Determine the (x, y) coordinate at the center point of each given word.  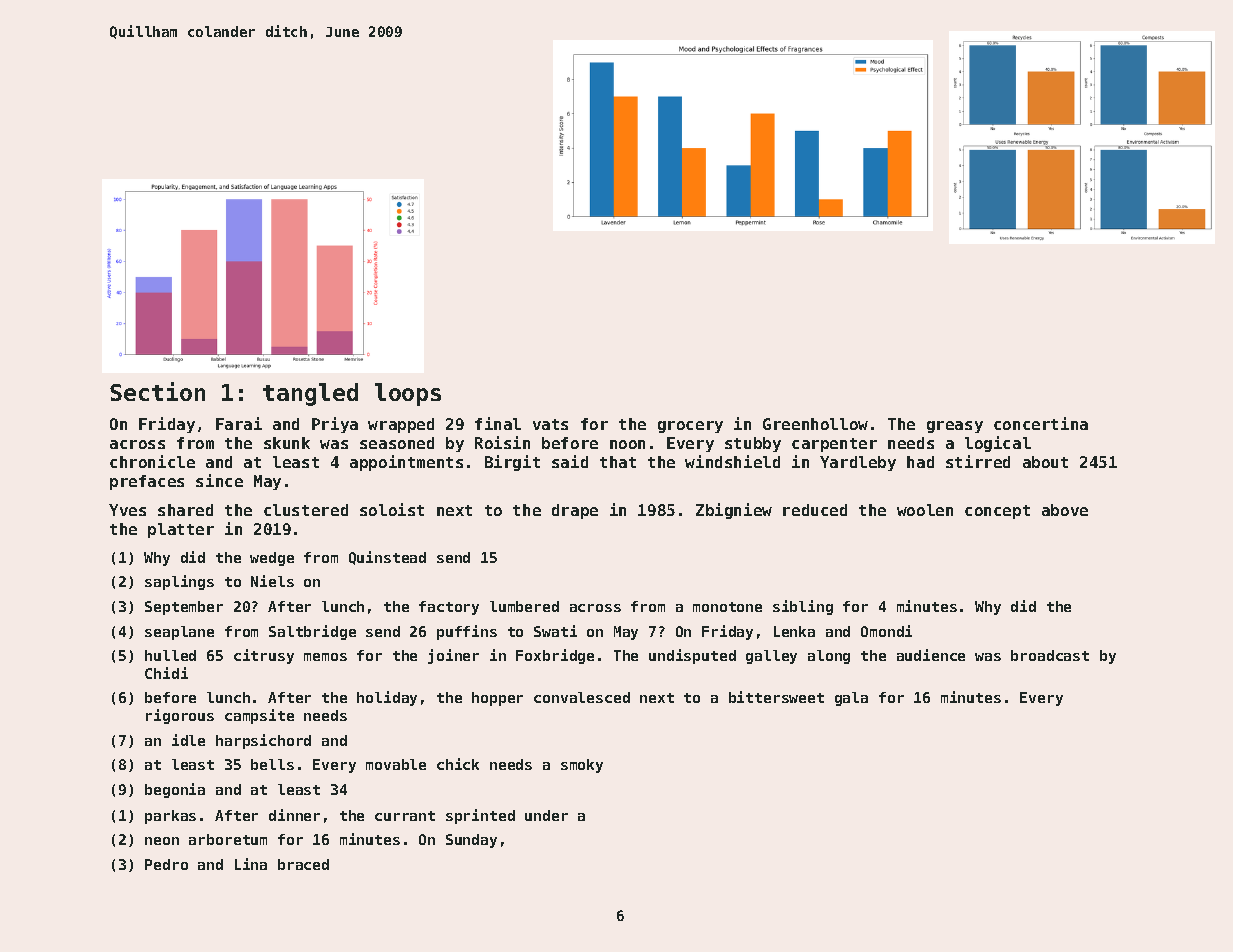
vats (550, 424)
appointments (406, 463)
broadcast (1050, 655)
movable (396, 764)
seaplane (179, 633)
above (1065, 510)
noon (627, 444)
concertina (1041, 423)
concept (997, 512)
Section (157, 391)
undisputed (692, 656)
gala (851, 699)
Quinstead (387, 558)
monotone (727, 607)
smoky (582, 766)
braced (303, 864)
